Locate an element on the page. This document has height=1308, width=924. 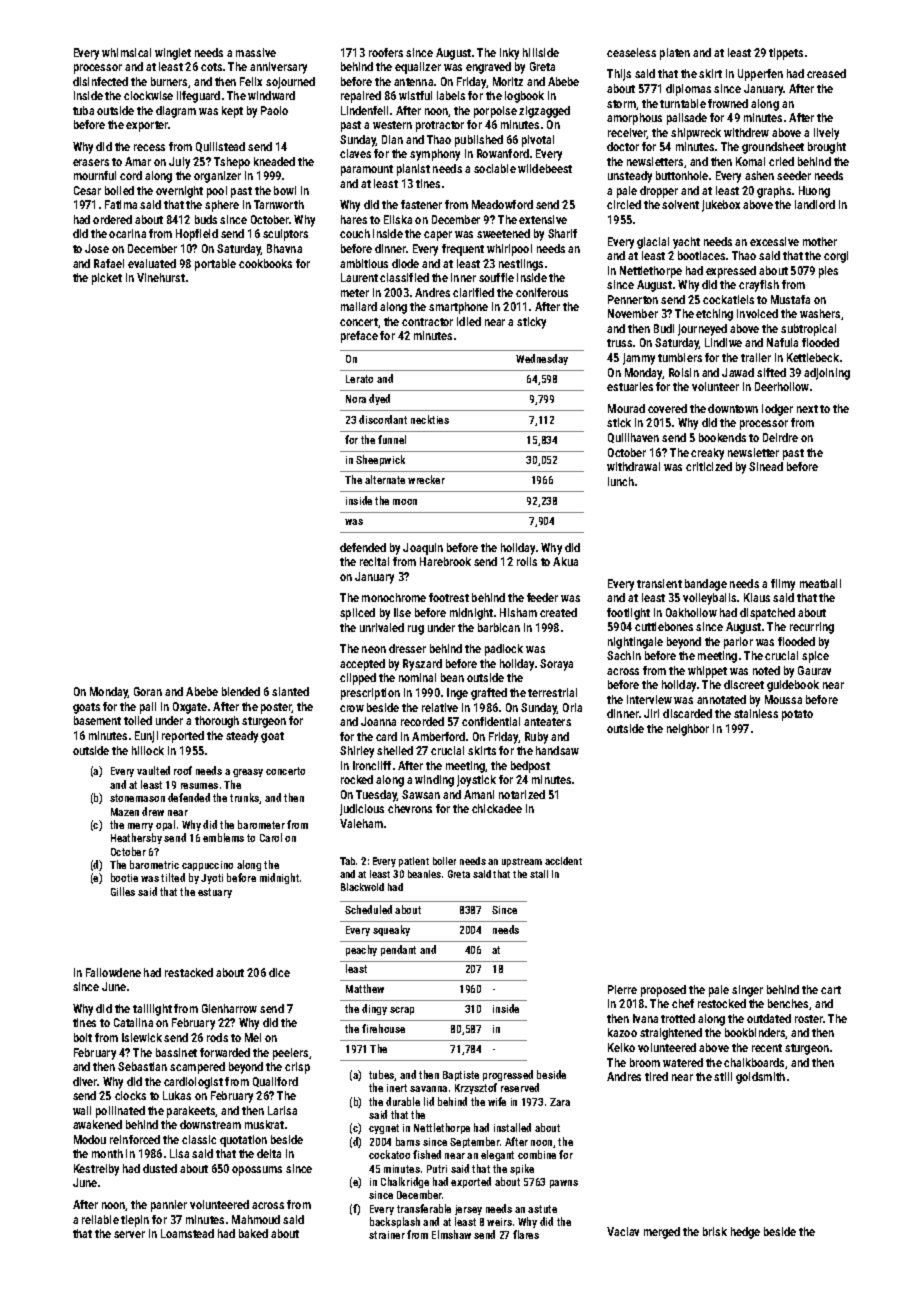
amorphous is located at coordinates (634, 119).
